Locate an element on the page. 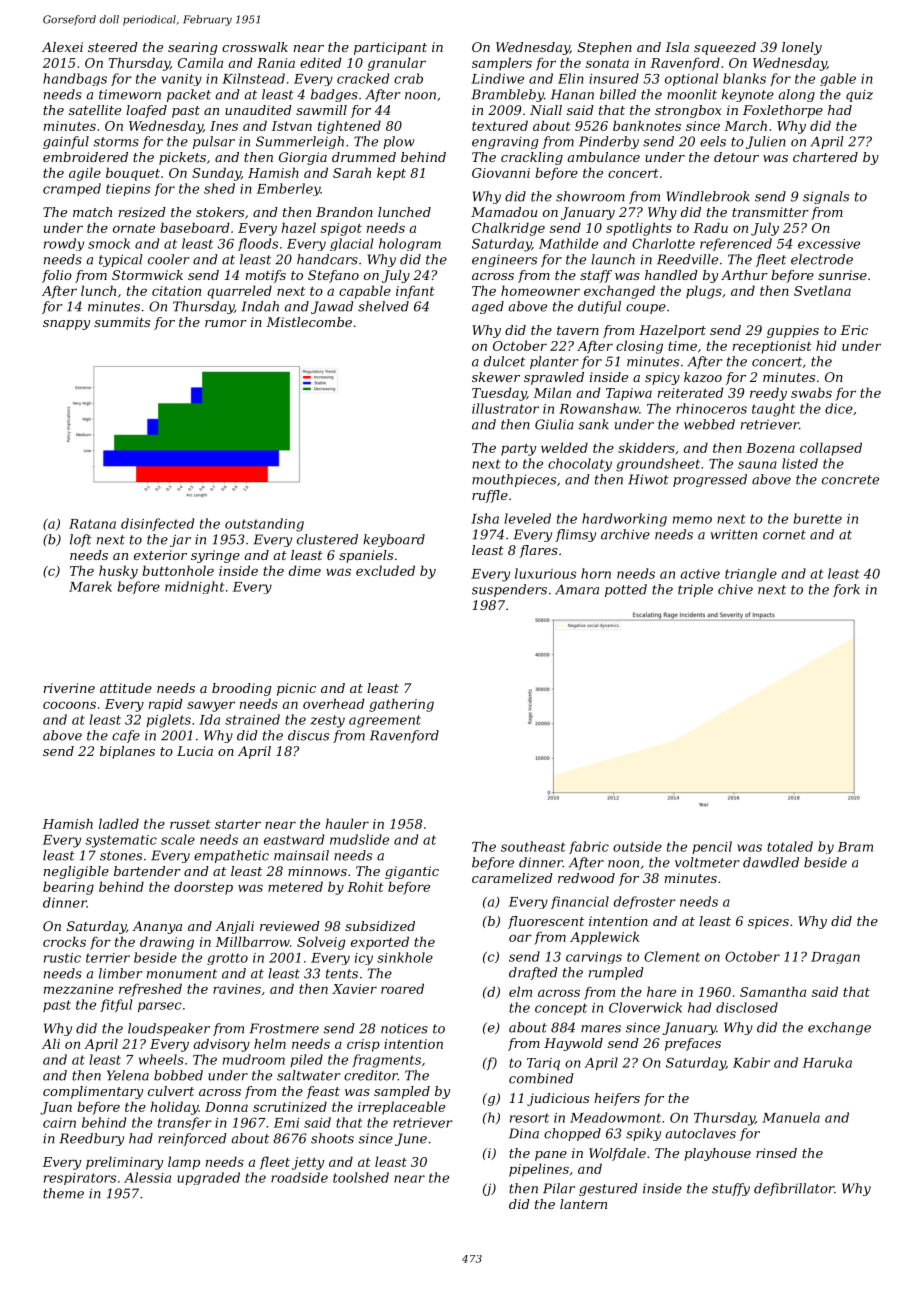 Image resolution: width=924 pixels, height=1308 pixels. theme is located at coordinates (63, 1193).
